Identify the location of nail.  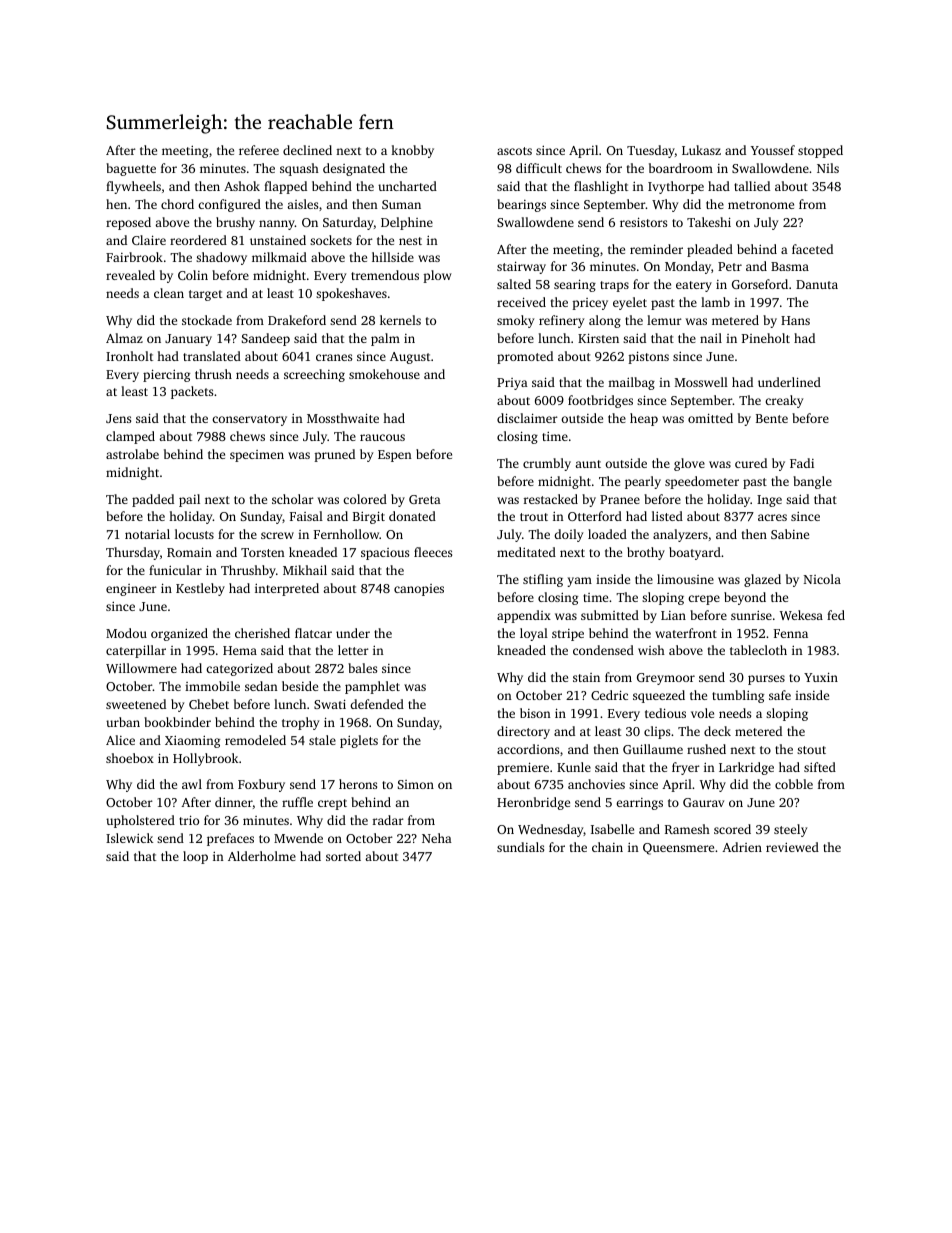
(711, 338).
